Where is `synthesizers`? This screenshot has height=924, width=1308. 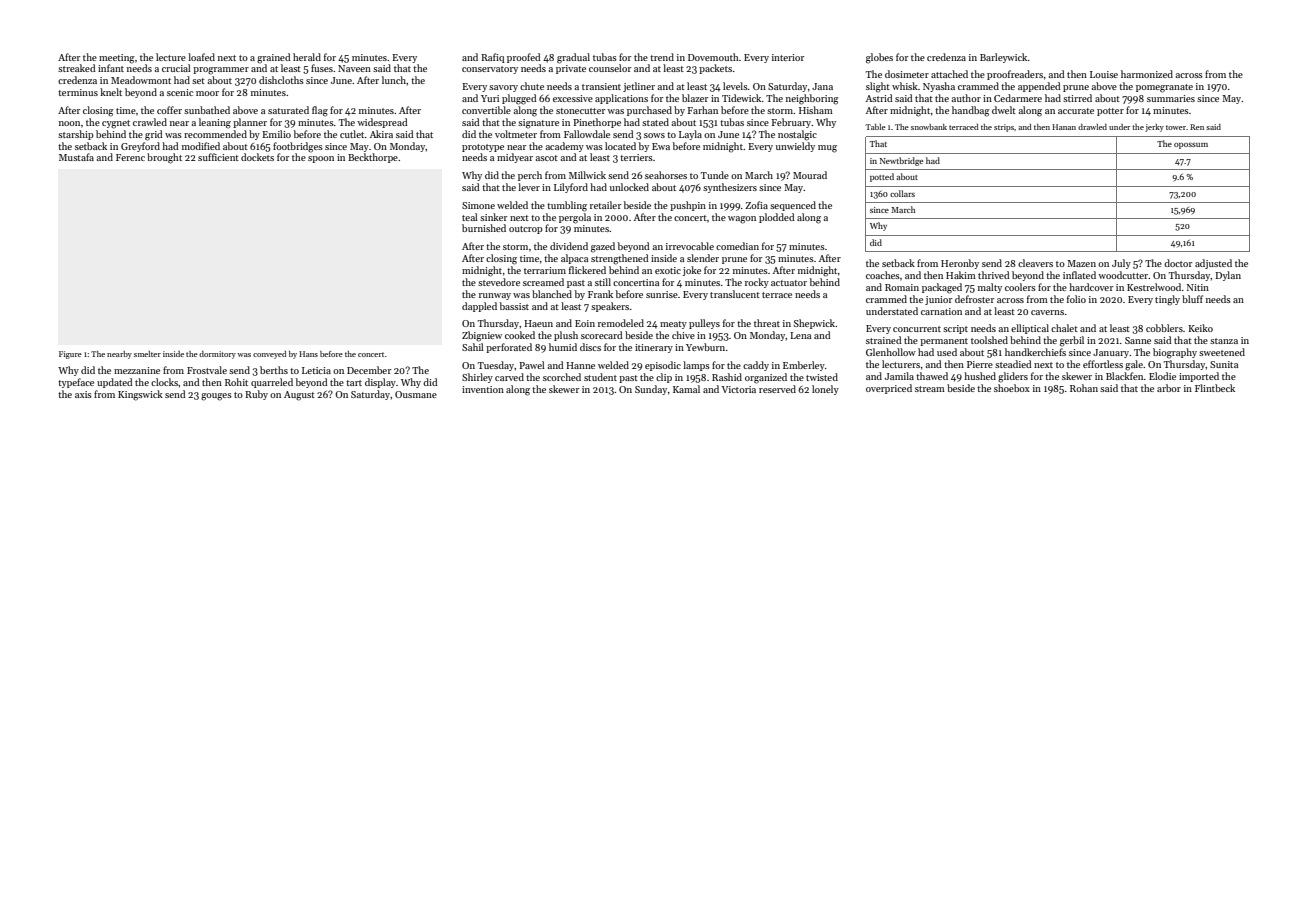
synthesizers is located at coordinates (730, 188).
